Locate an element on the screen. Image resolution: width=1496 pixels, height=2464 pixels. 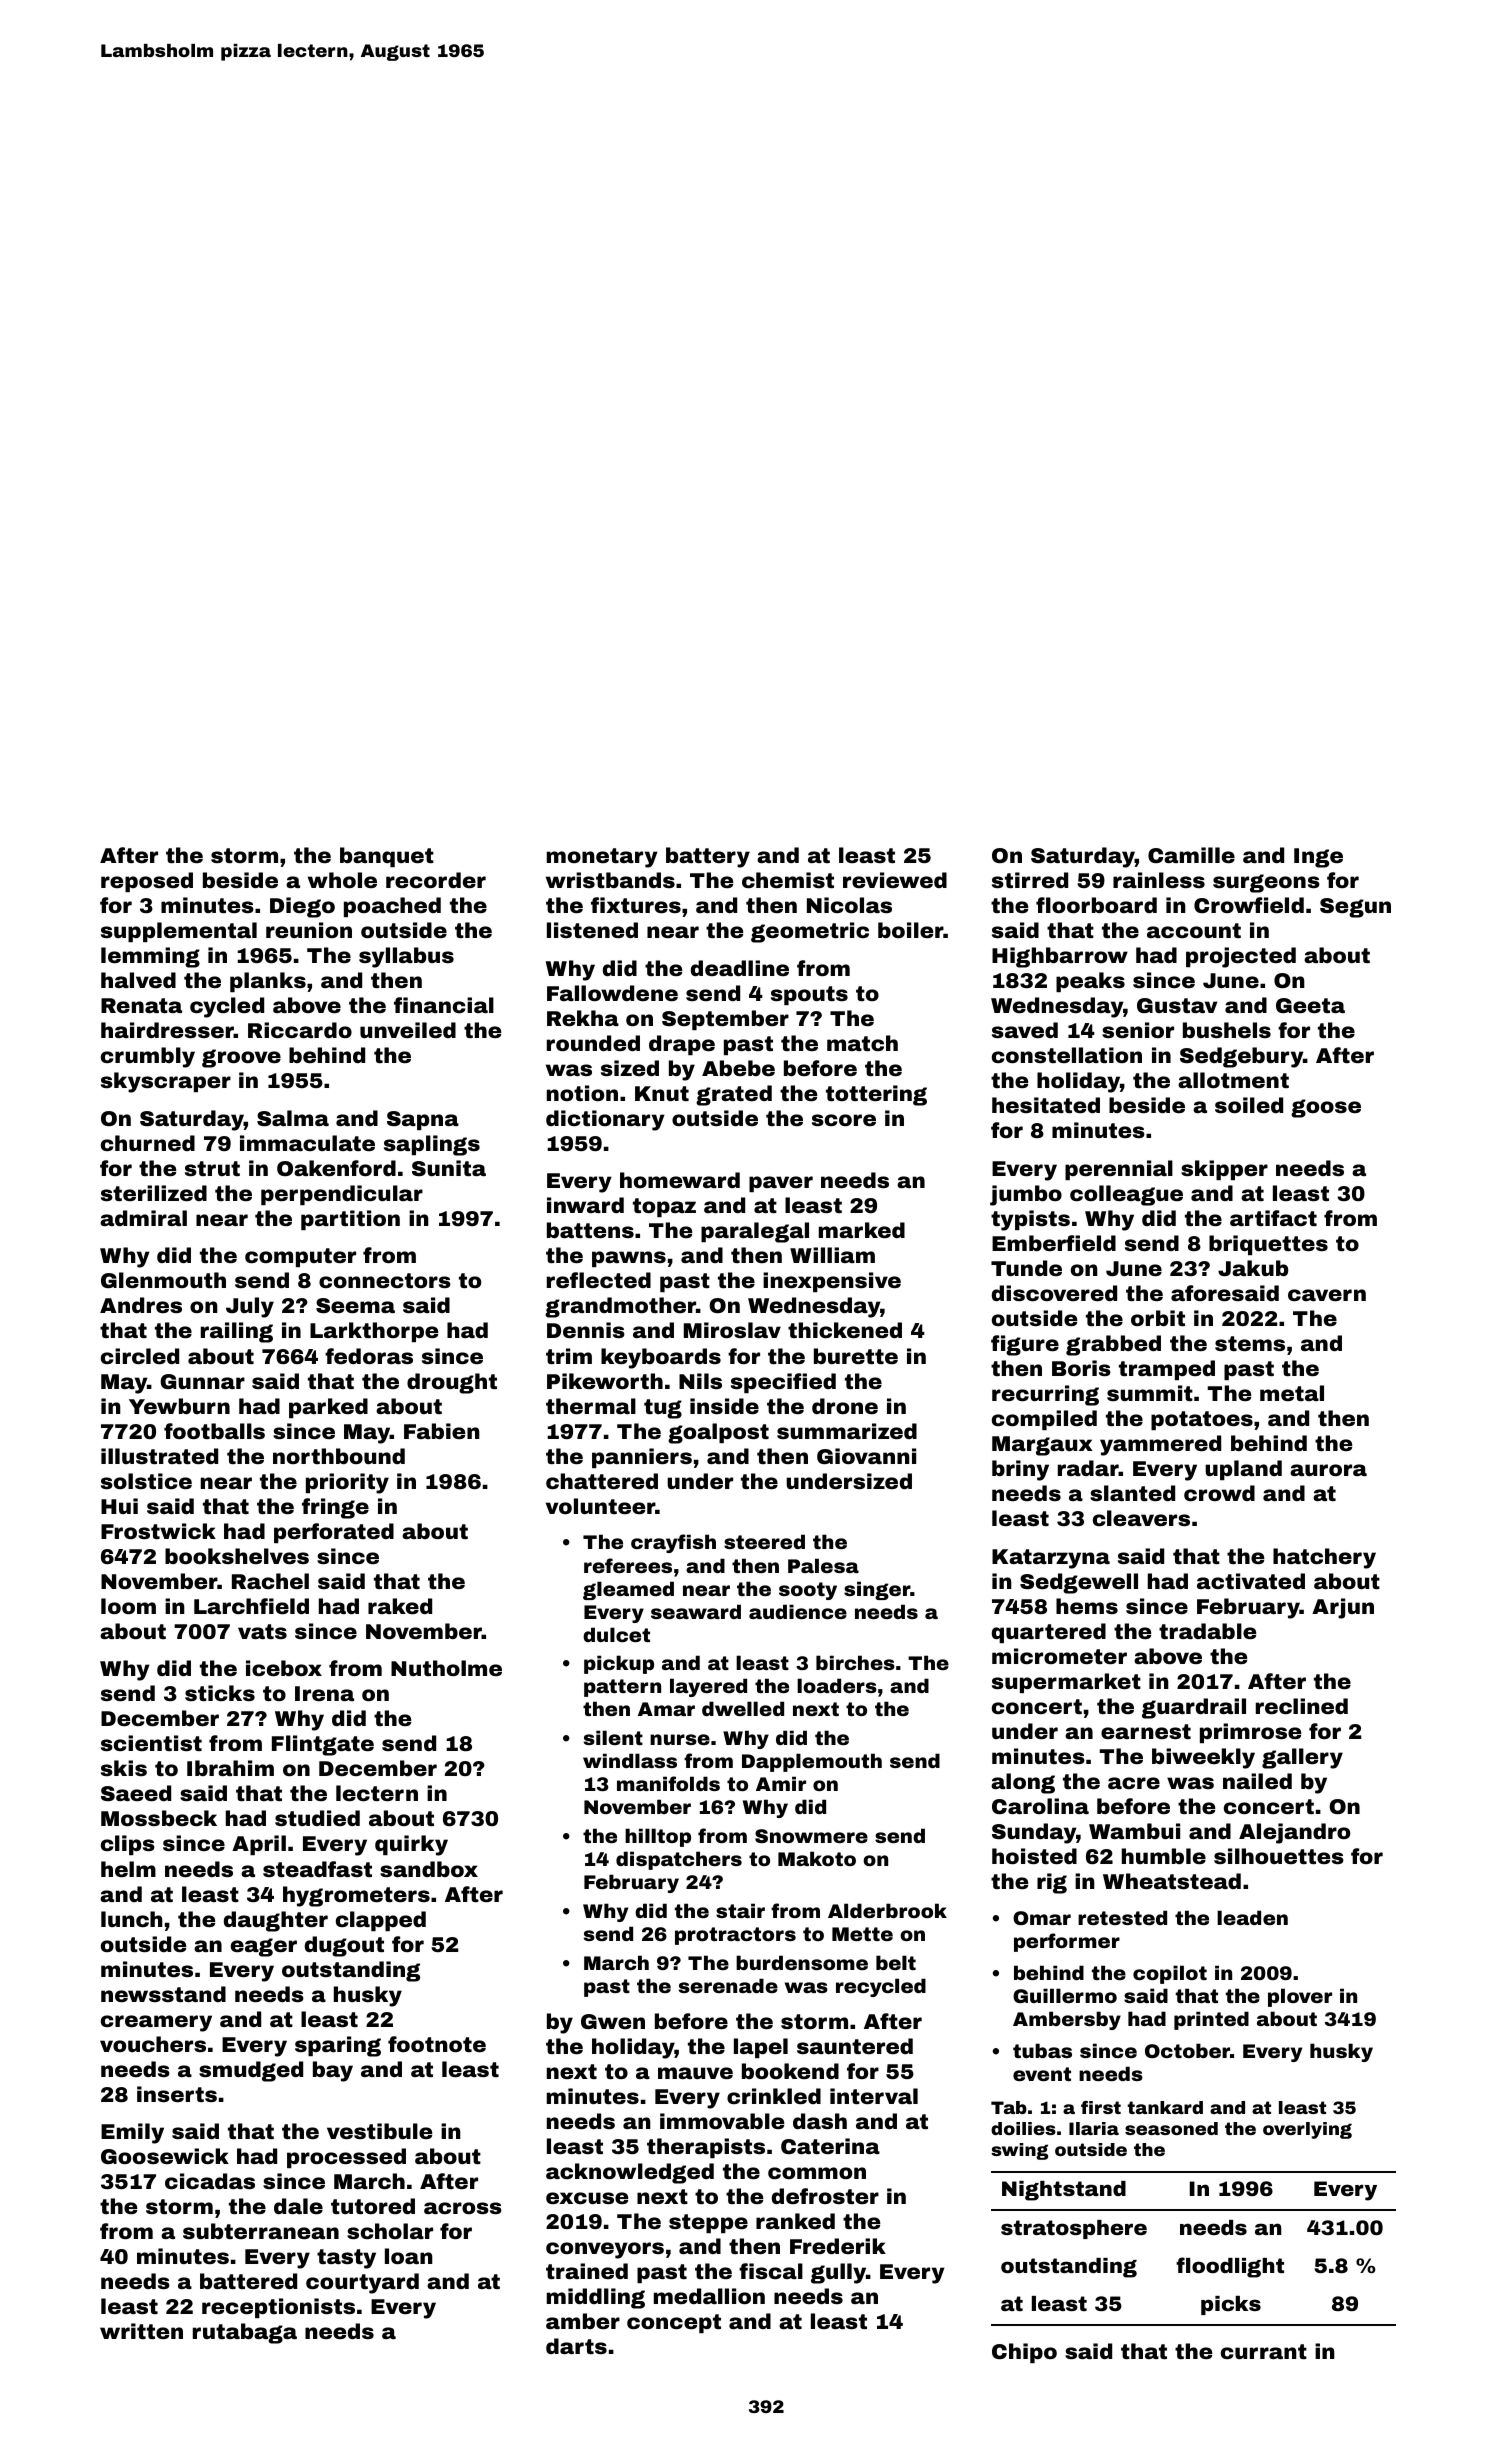
Segun is located at coordinates (1355, 908).
